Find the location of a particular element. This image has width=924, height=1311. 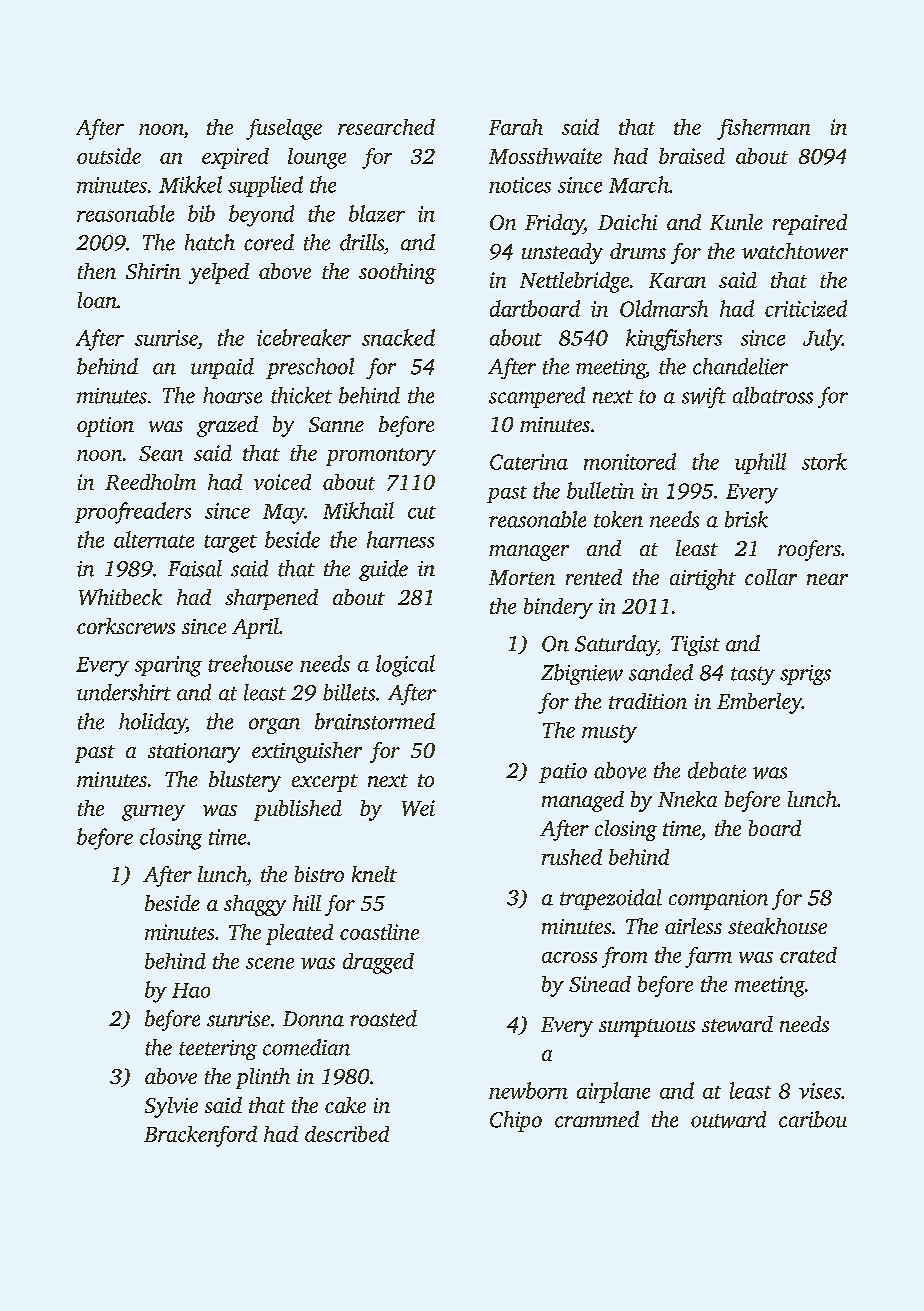

sprigs is located at coordinates (805, 675).
